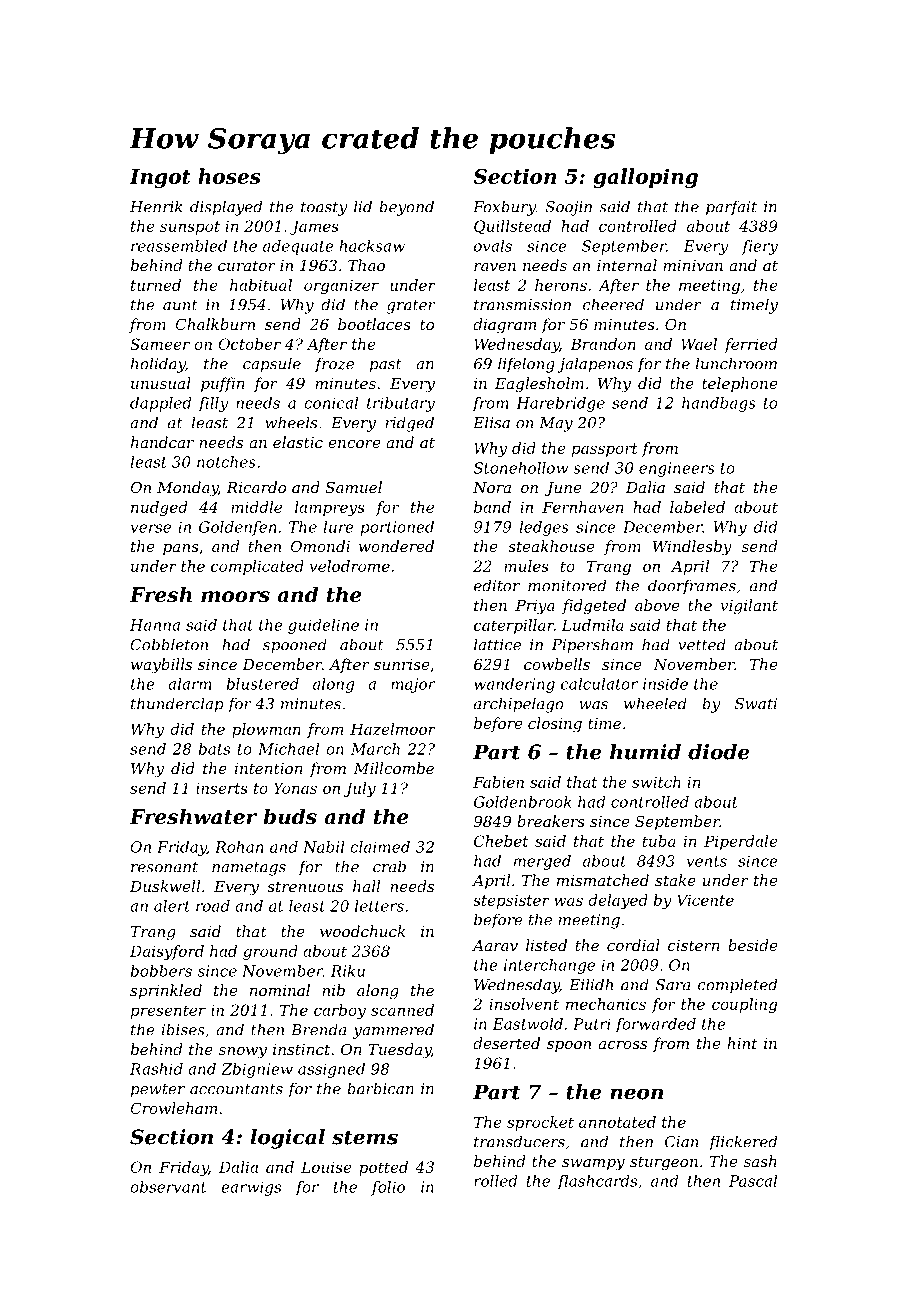  I want to click on earwigs, so click(251, 1188).
